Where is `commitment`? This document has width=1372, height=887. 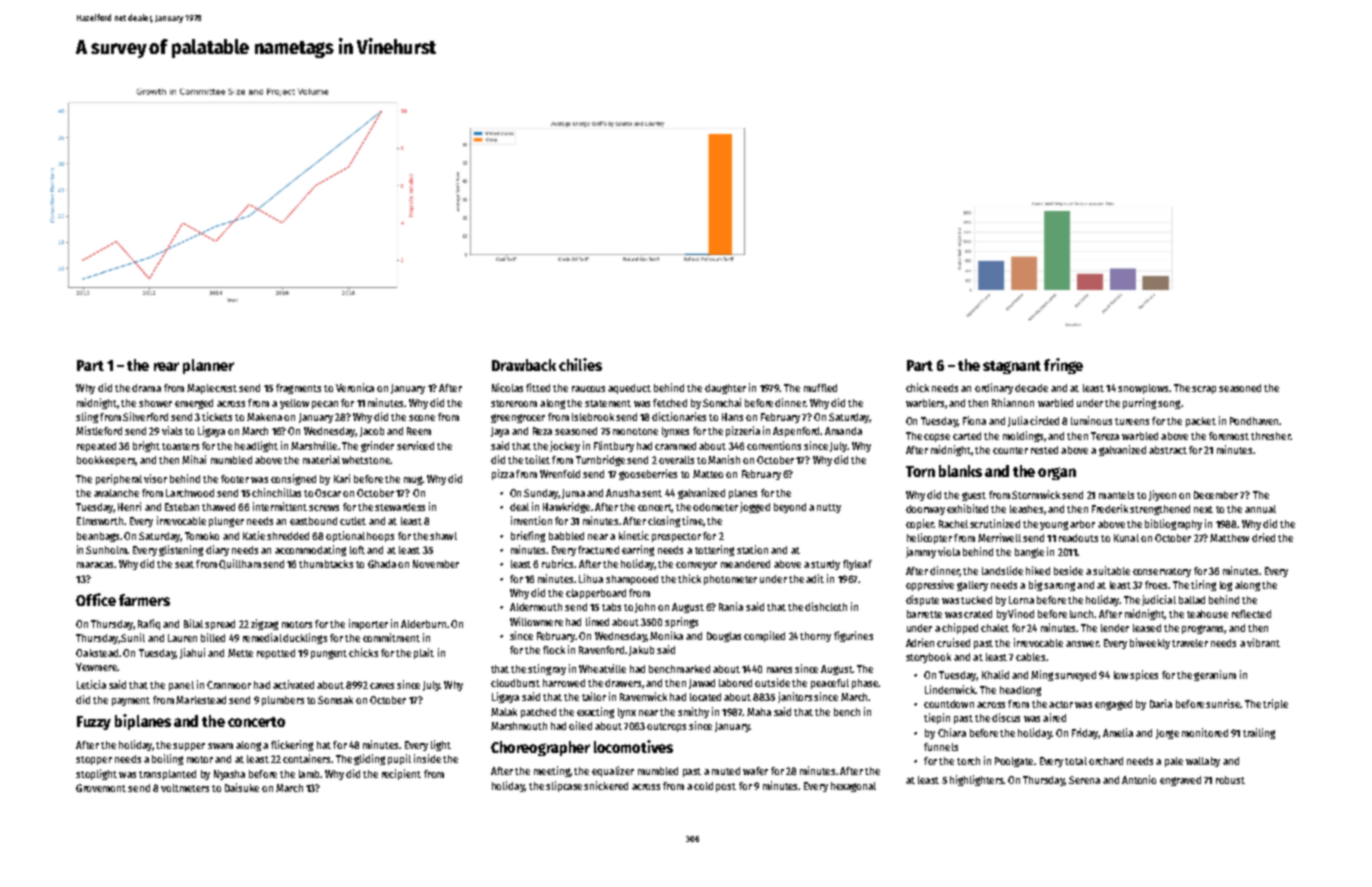
commitment is located at coordinates (391, 637).
